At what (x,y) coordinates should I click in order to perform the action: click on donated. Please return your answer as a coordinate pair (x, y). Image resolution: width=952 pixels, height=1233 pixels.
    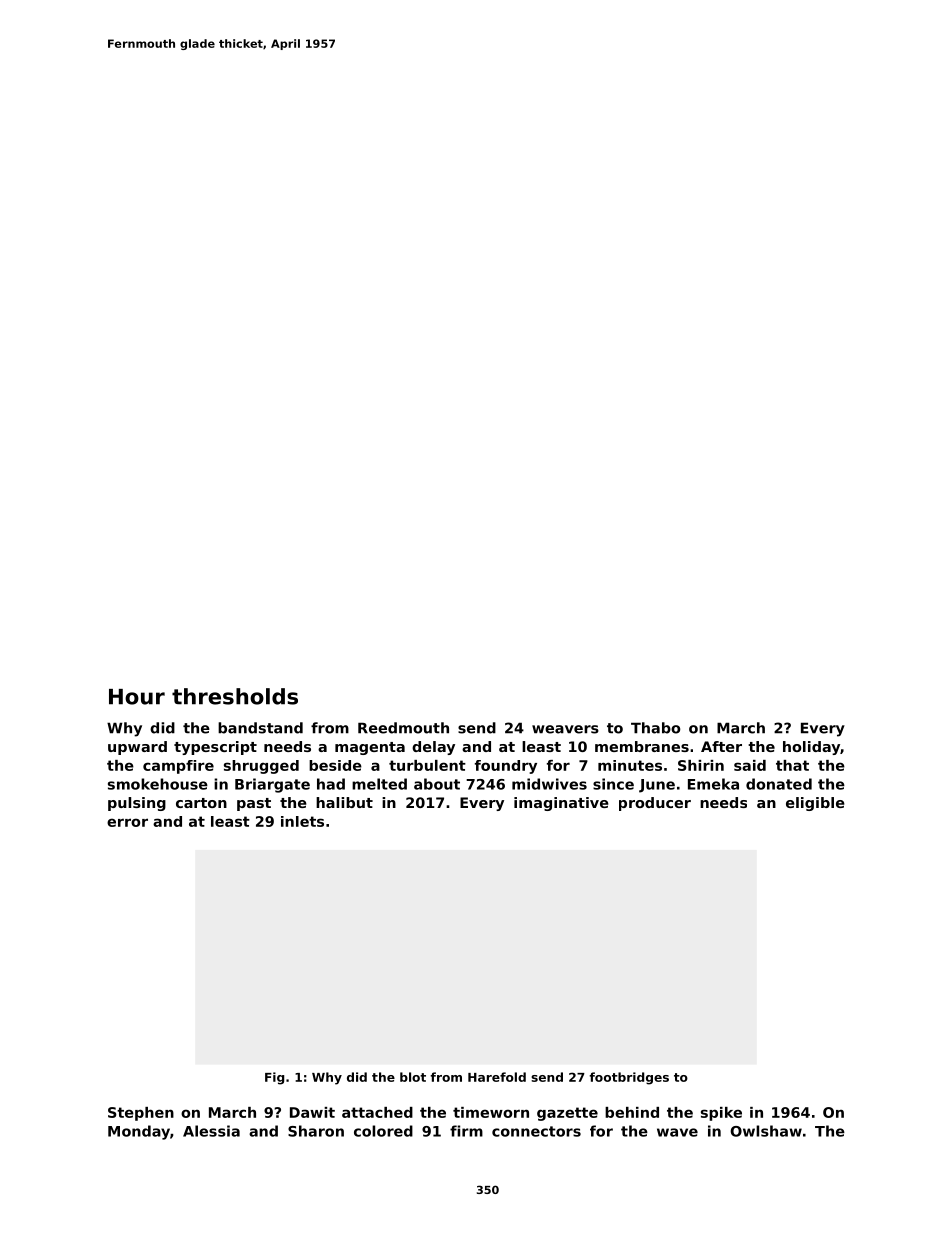
    Looking at the image, I should click on (779, 784).
